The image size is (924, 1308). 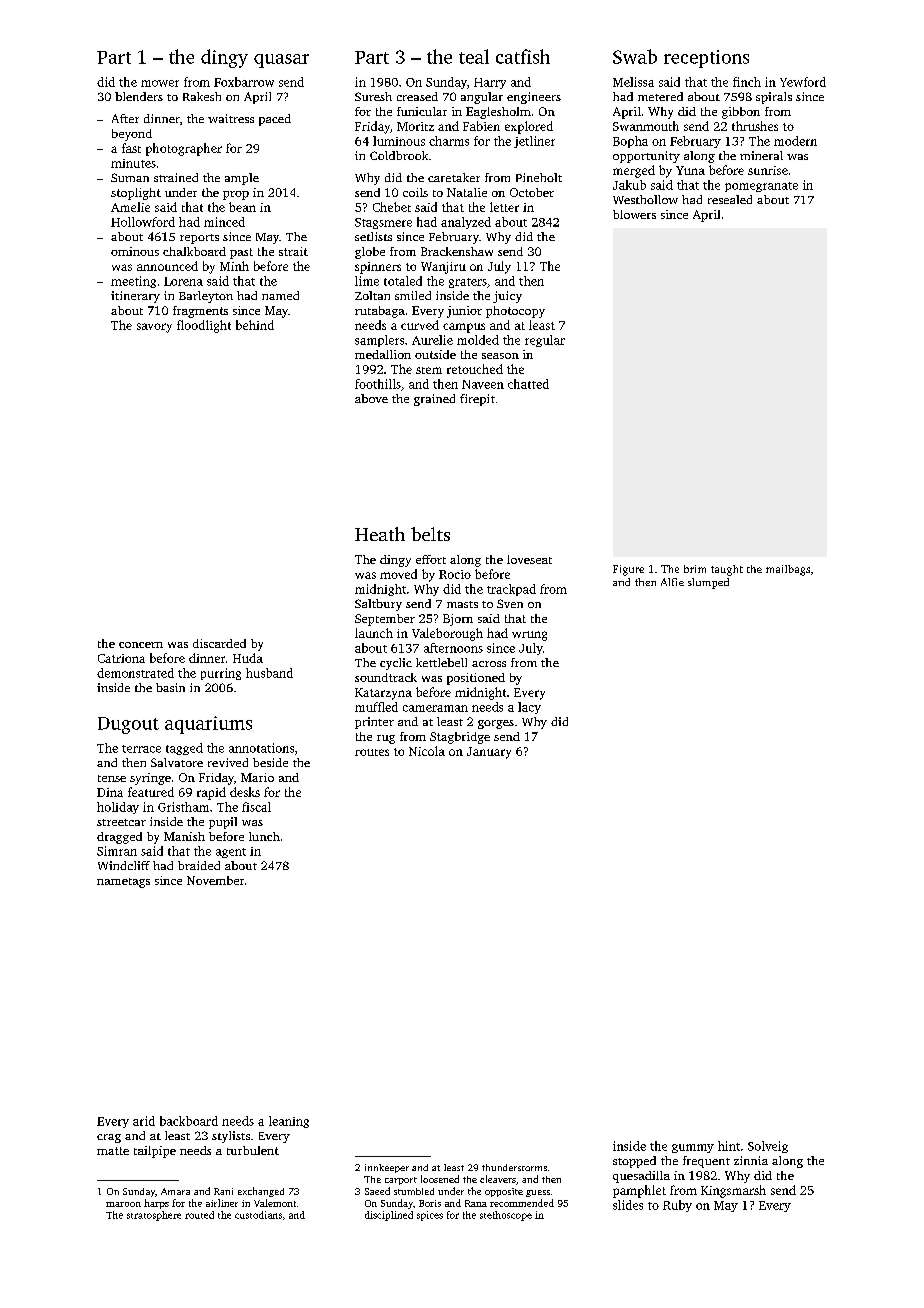 I want to click on Valemont, so click(x=275, y=1203).
